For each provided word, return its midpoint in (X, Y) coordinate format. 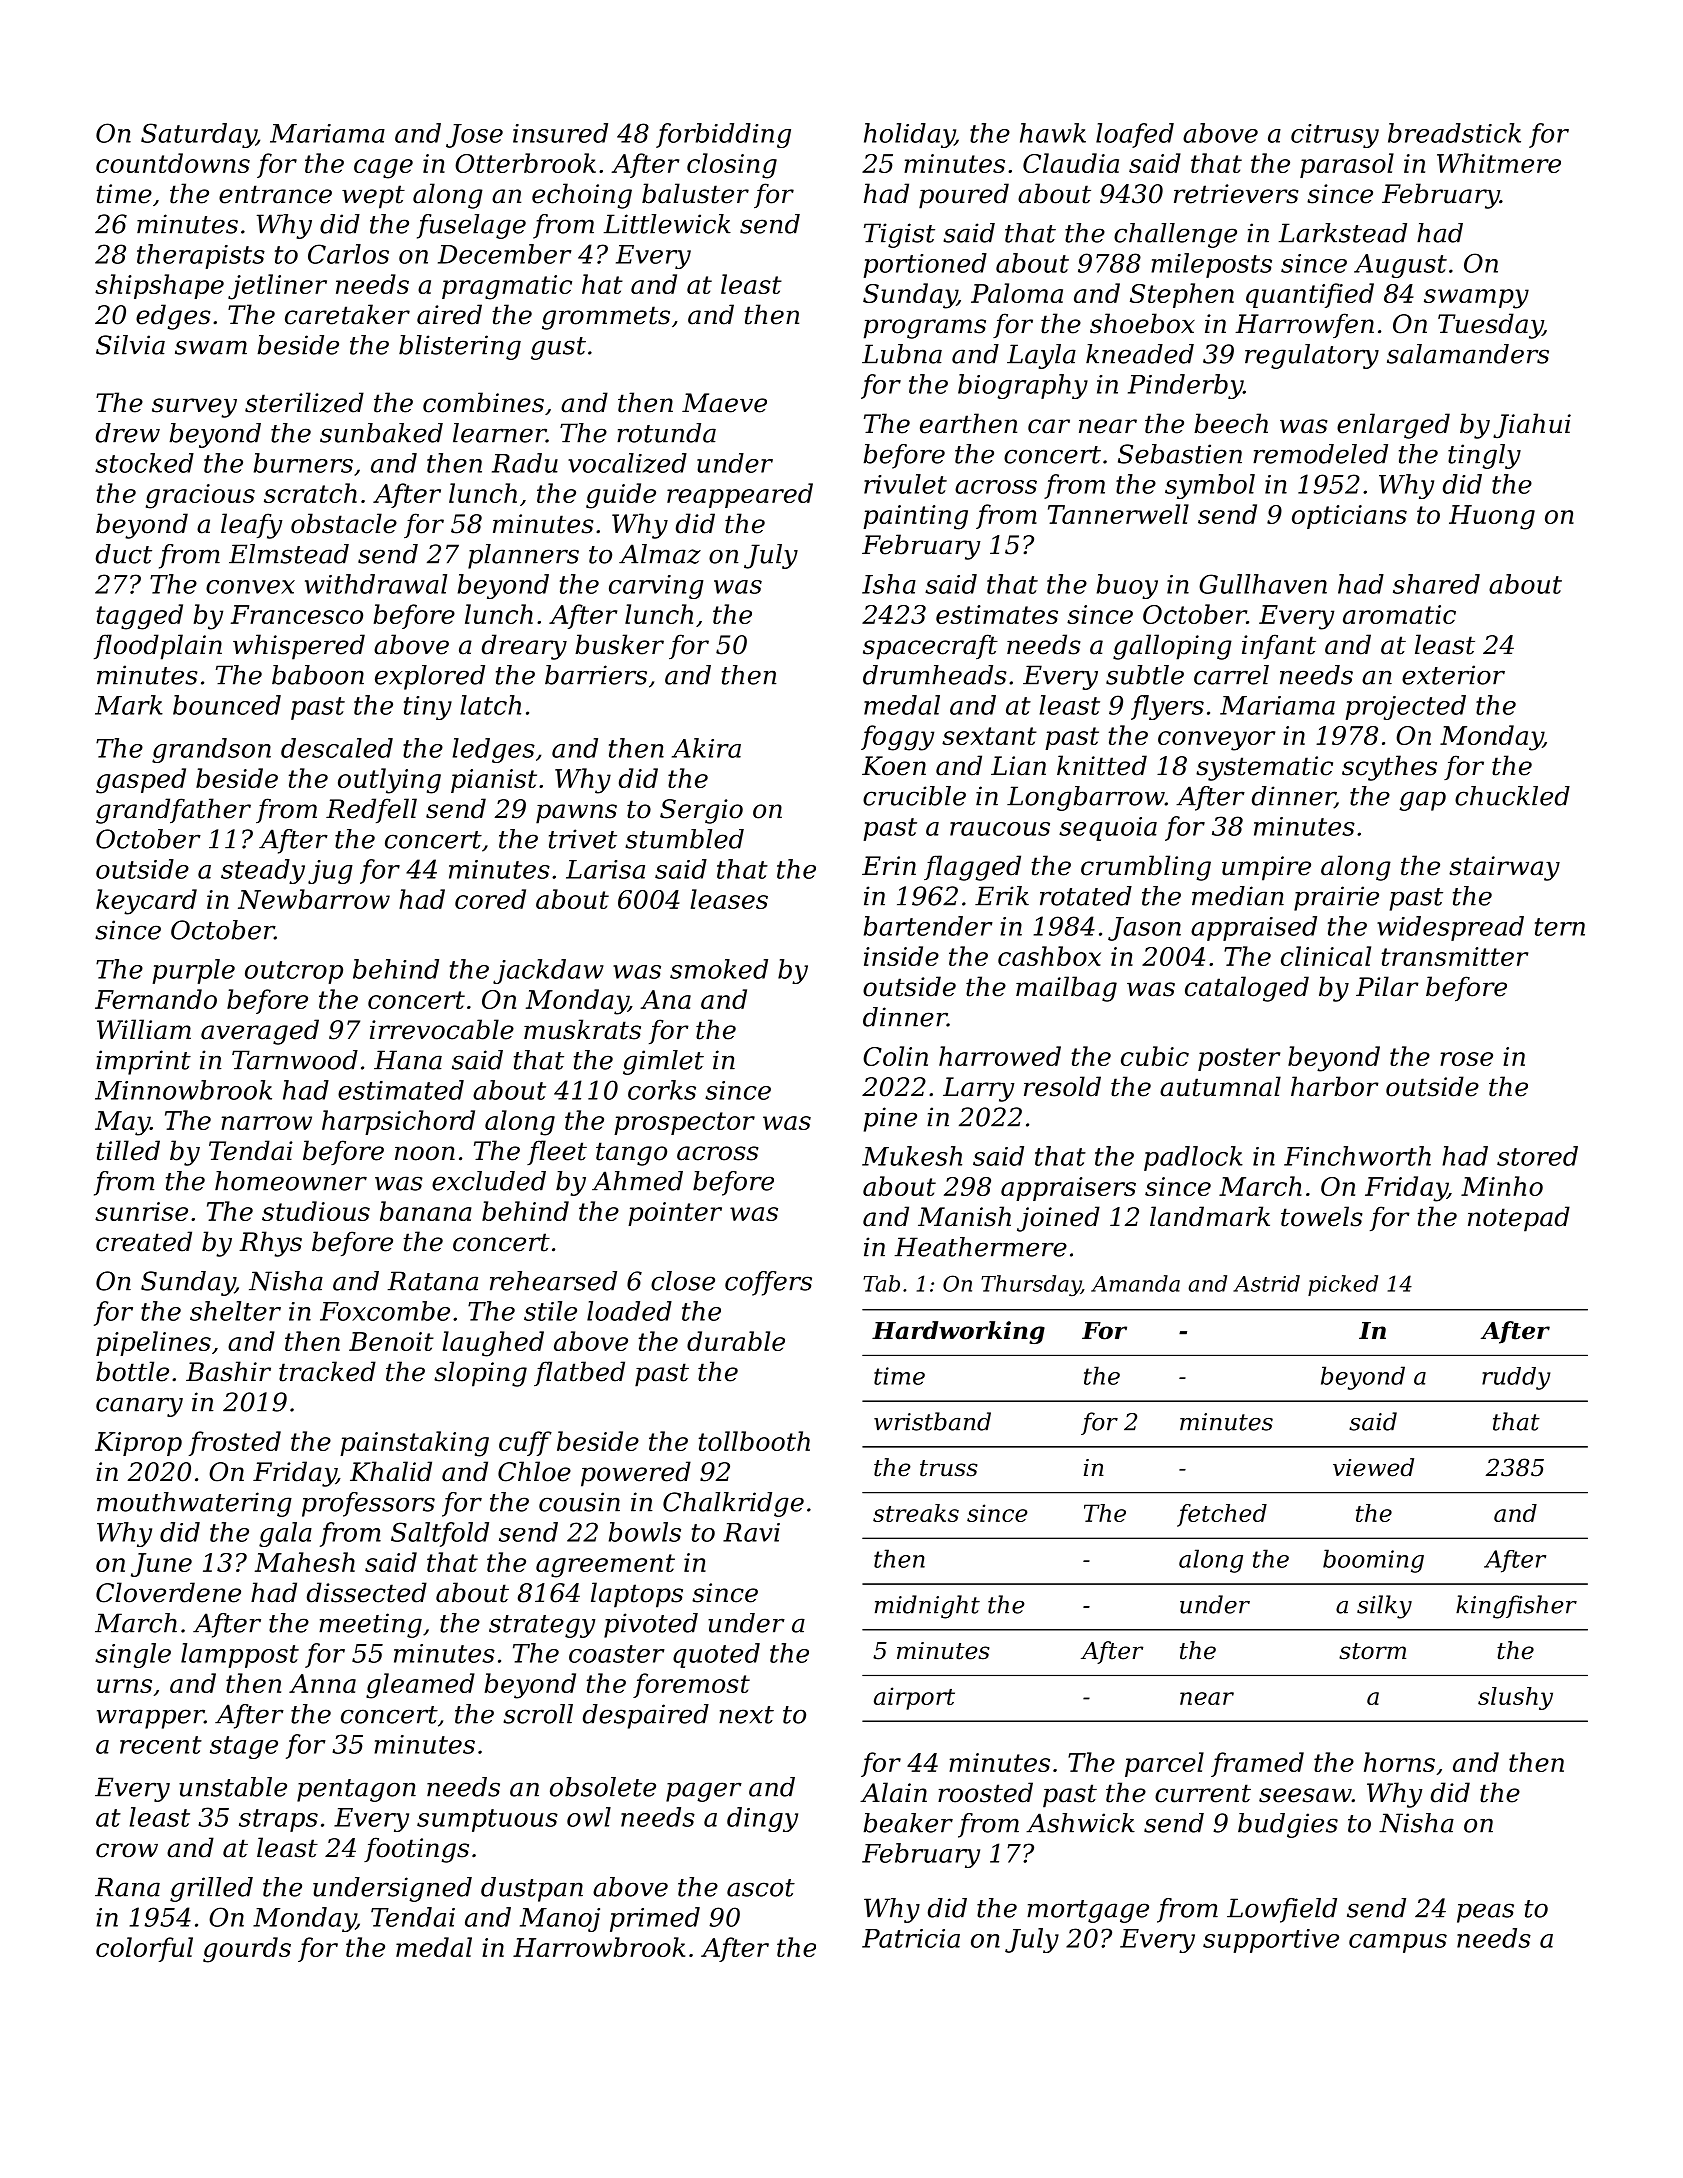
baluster (695, 193)
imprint (143, 1062)
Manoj (560, 1920)
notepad (1519, 1219)
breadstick (1454, 133)
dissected (367, 1592)
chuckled (1512, 796)
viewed (1373, 1467)
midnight (927, 1607)
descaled (337, 748)
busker (619, 644)
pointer (675, 1214)
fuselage (471, 226)
